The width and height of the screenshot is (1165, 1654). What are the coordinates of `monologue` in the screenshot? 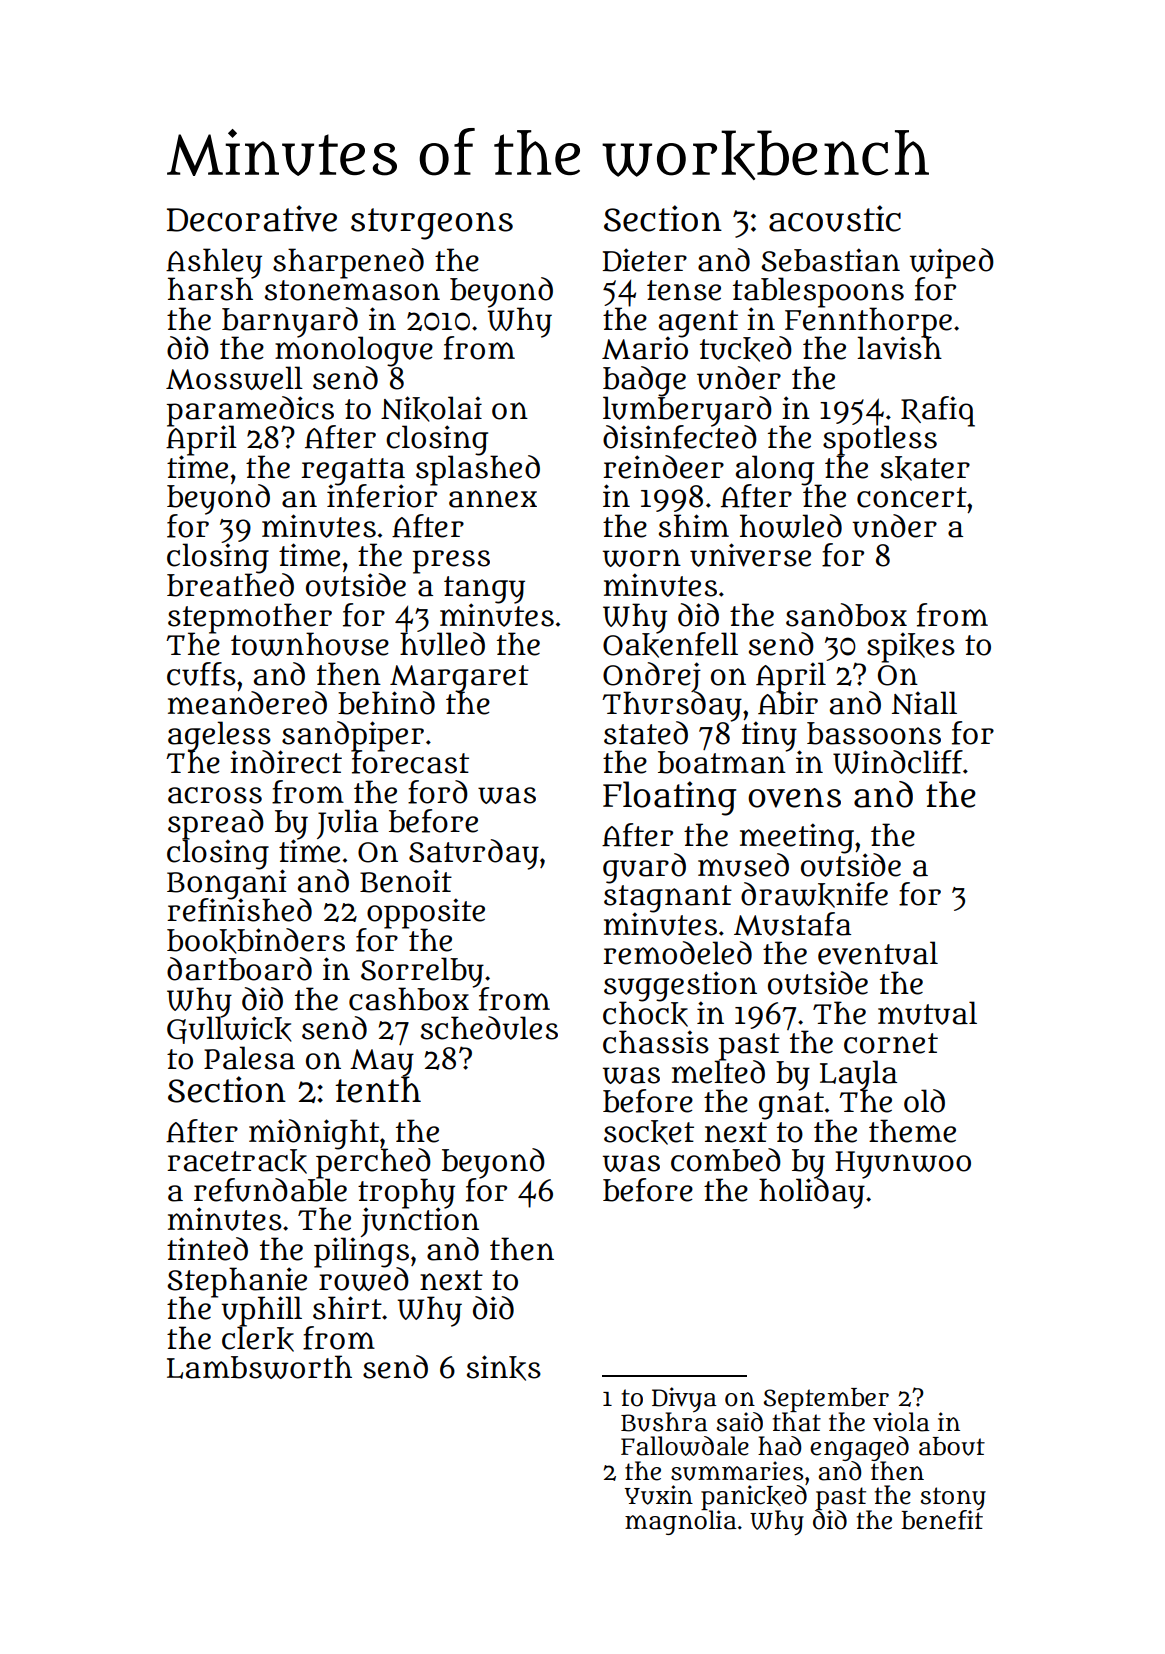 It's located at (354, 351).
